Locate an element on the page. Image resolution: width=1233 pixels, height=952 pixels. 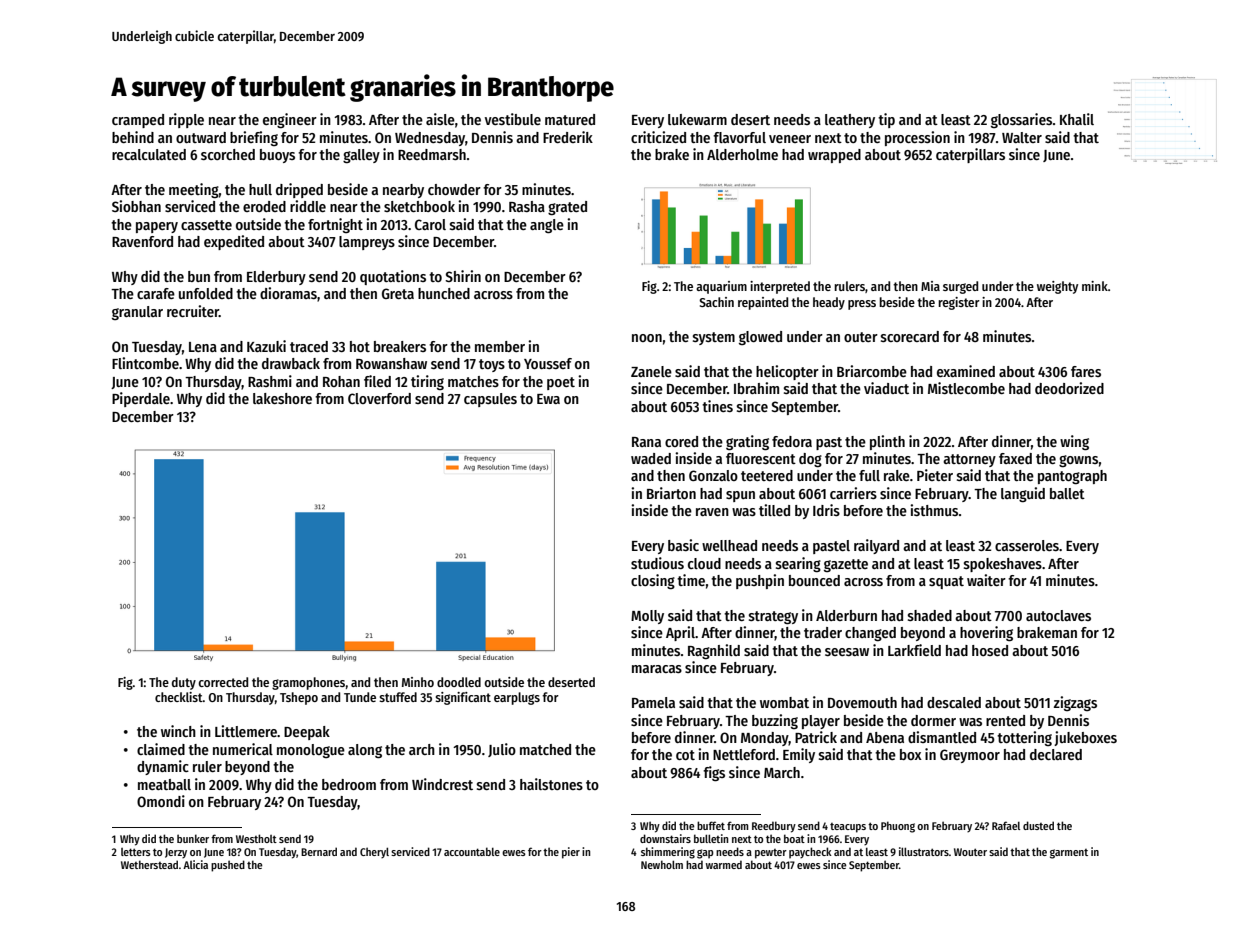
glossaries is located at coordinates (1021, 120).
